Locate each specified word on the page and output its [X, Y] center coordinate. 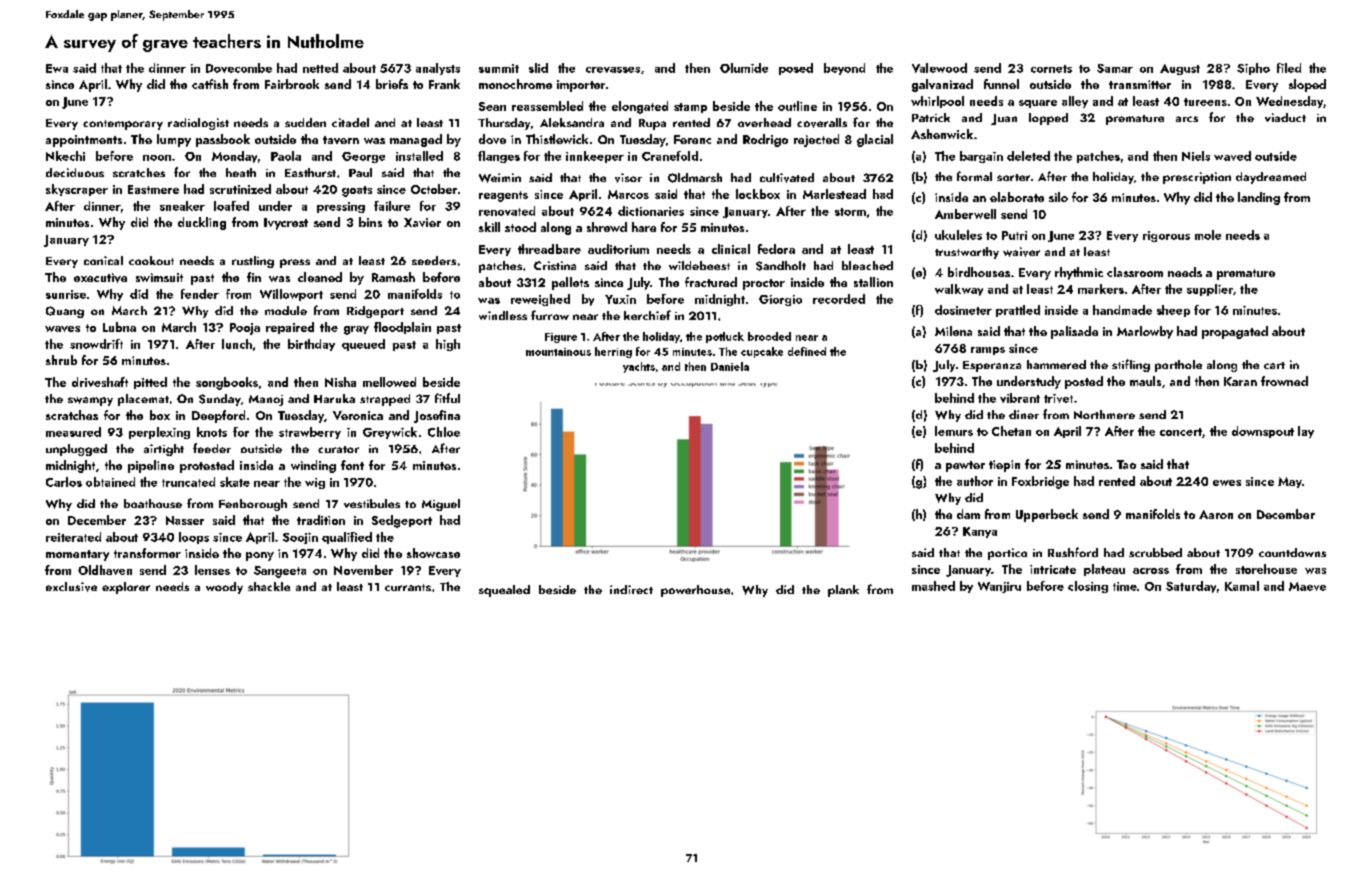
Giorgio [780, 300]
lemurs [954, 431]
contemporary [123, 125]
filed [1289, 68]
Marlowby [1145, 332]
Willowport [291, 295]
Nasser [185, 520]
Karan [1240, 381]
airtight [164, 450]
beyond [844, 69]
